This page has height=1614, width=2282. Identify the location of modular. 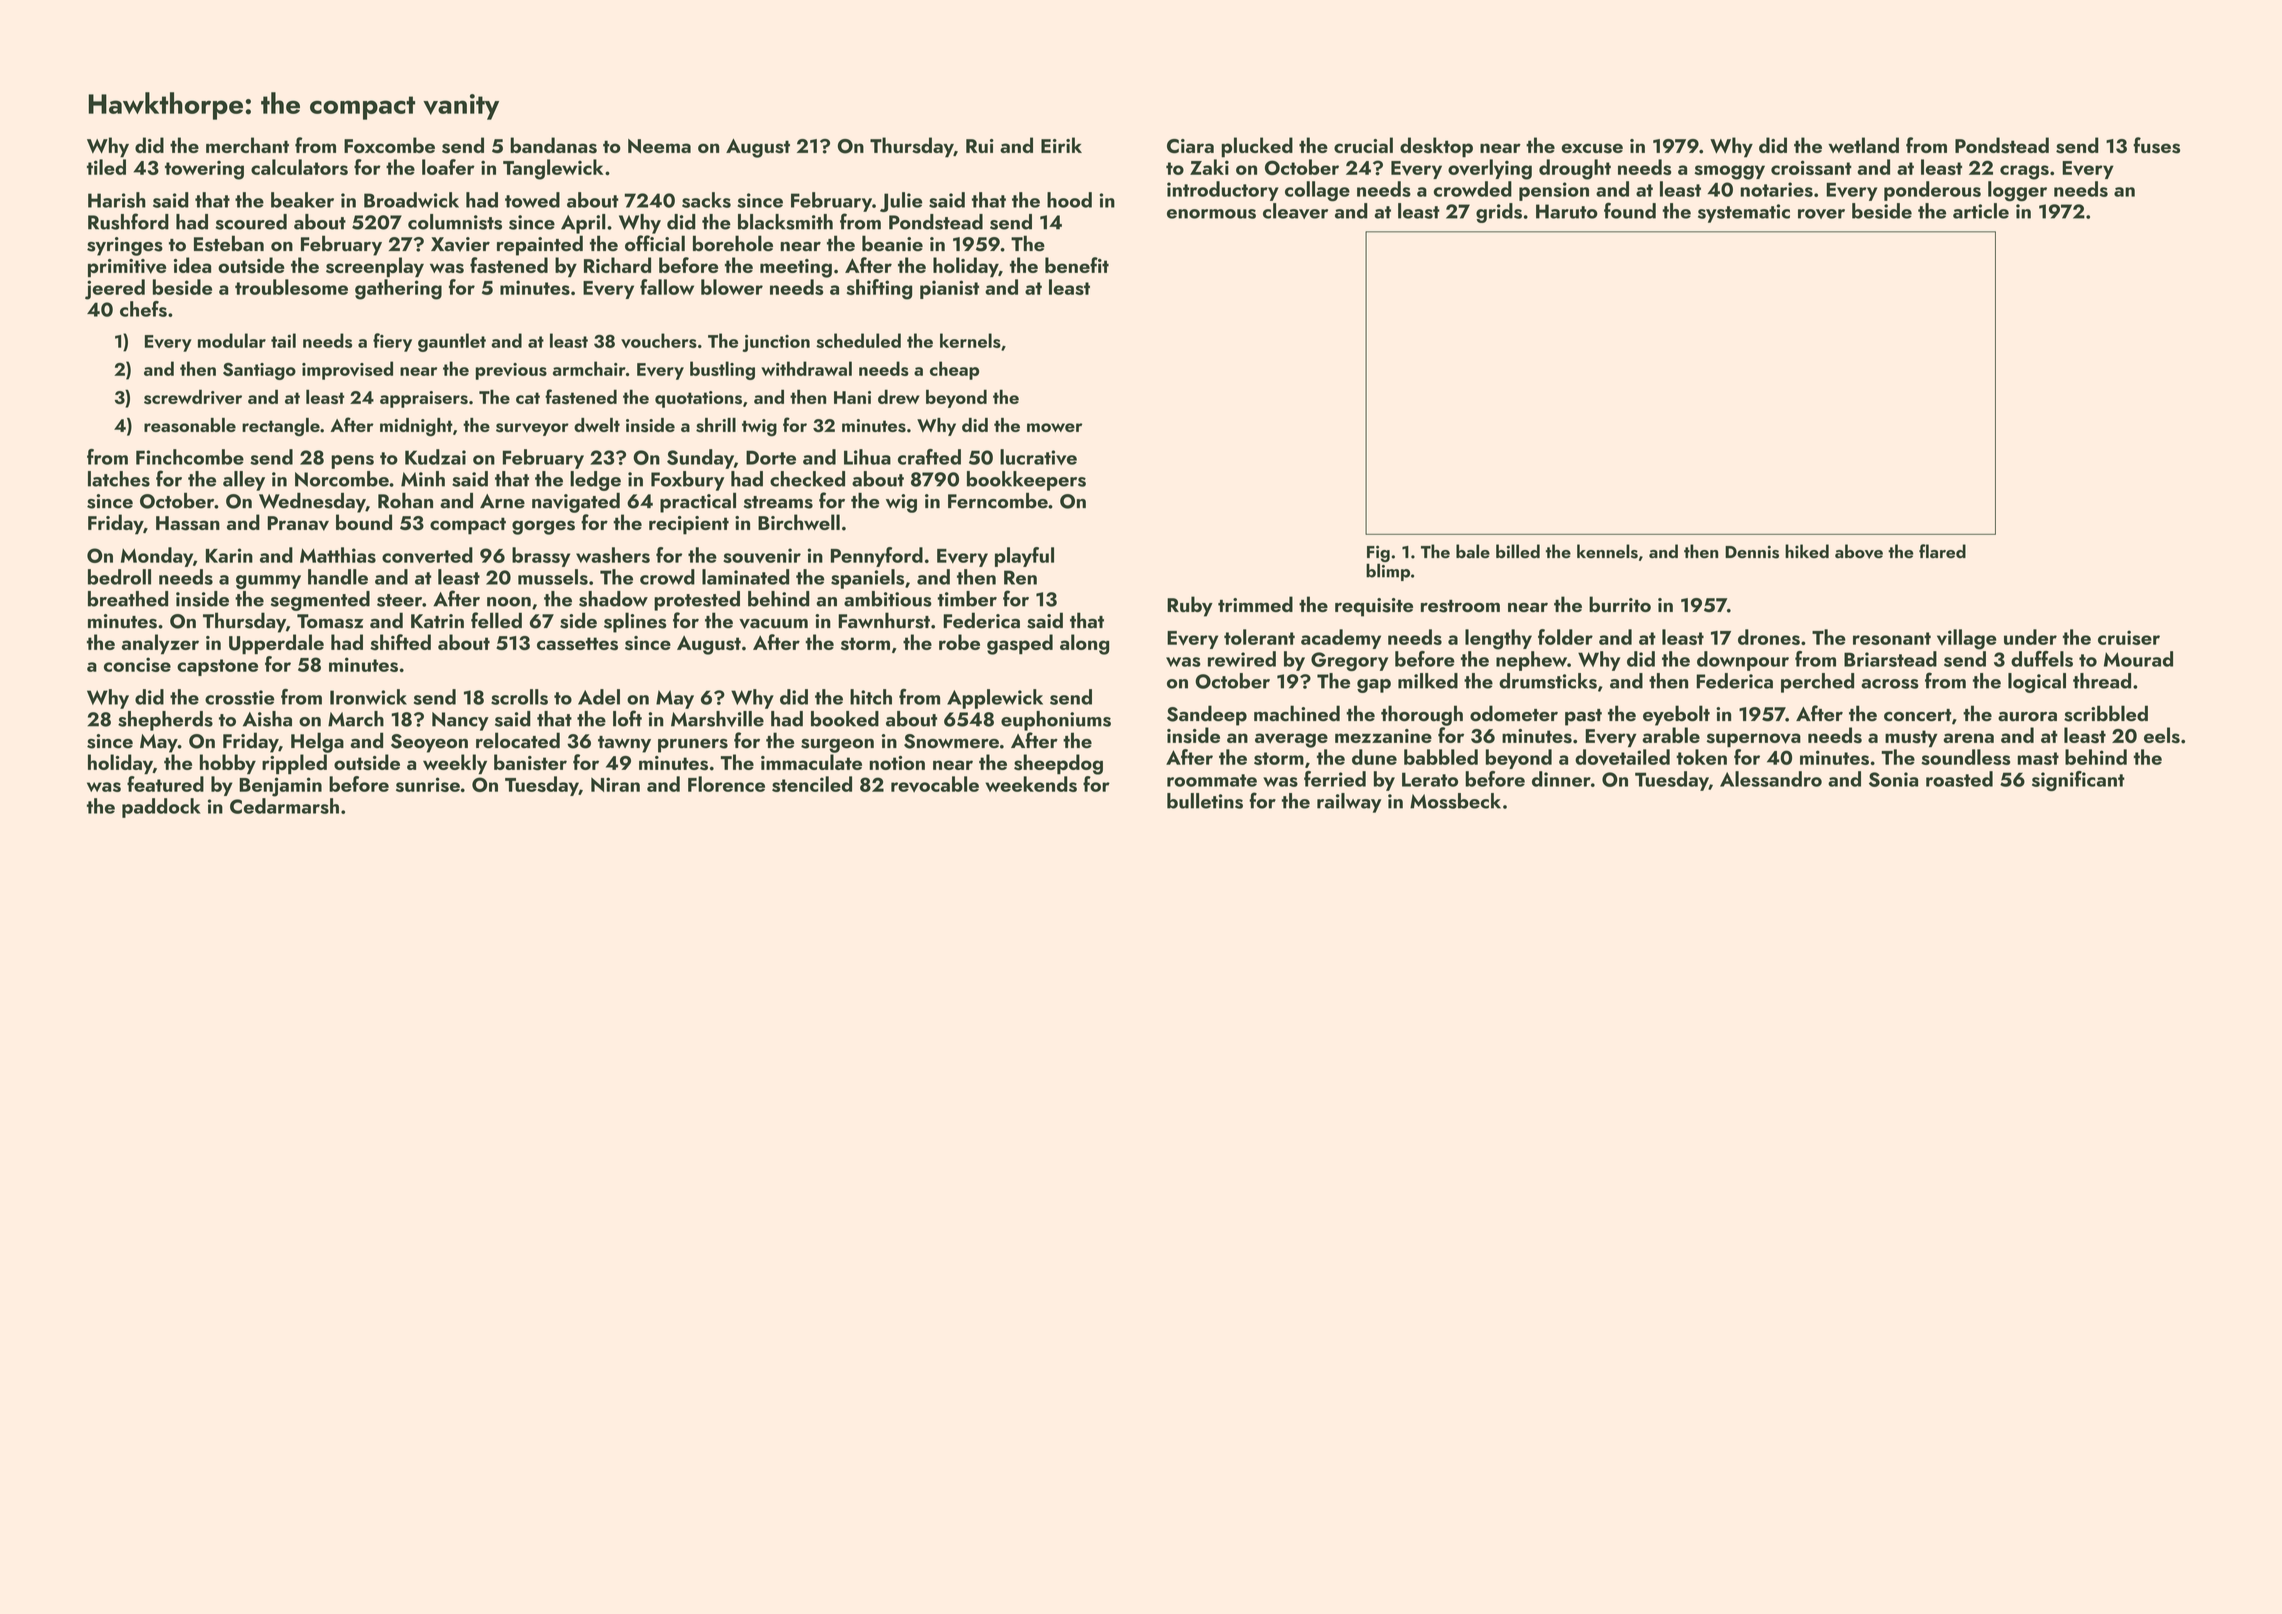
(232, 340).
